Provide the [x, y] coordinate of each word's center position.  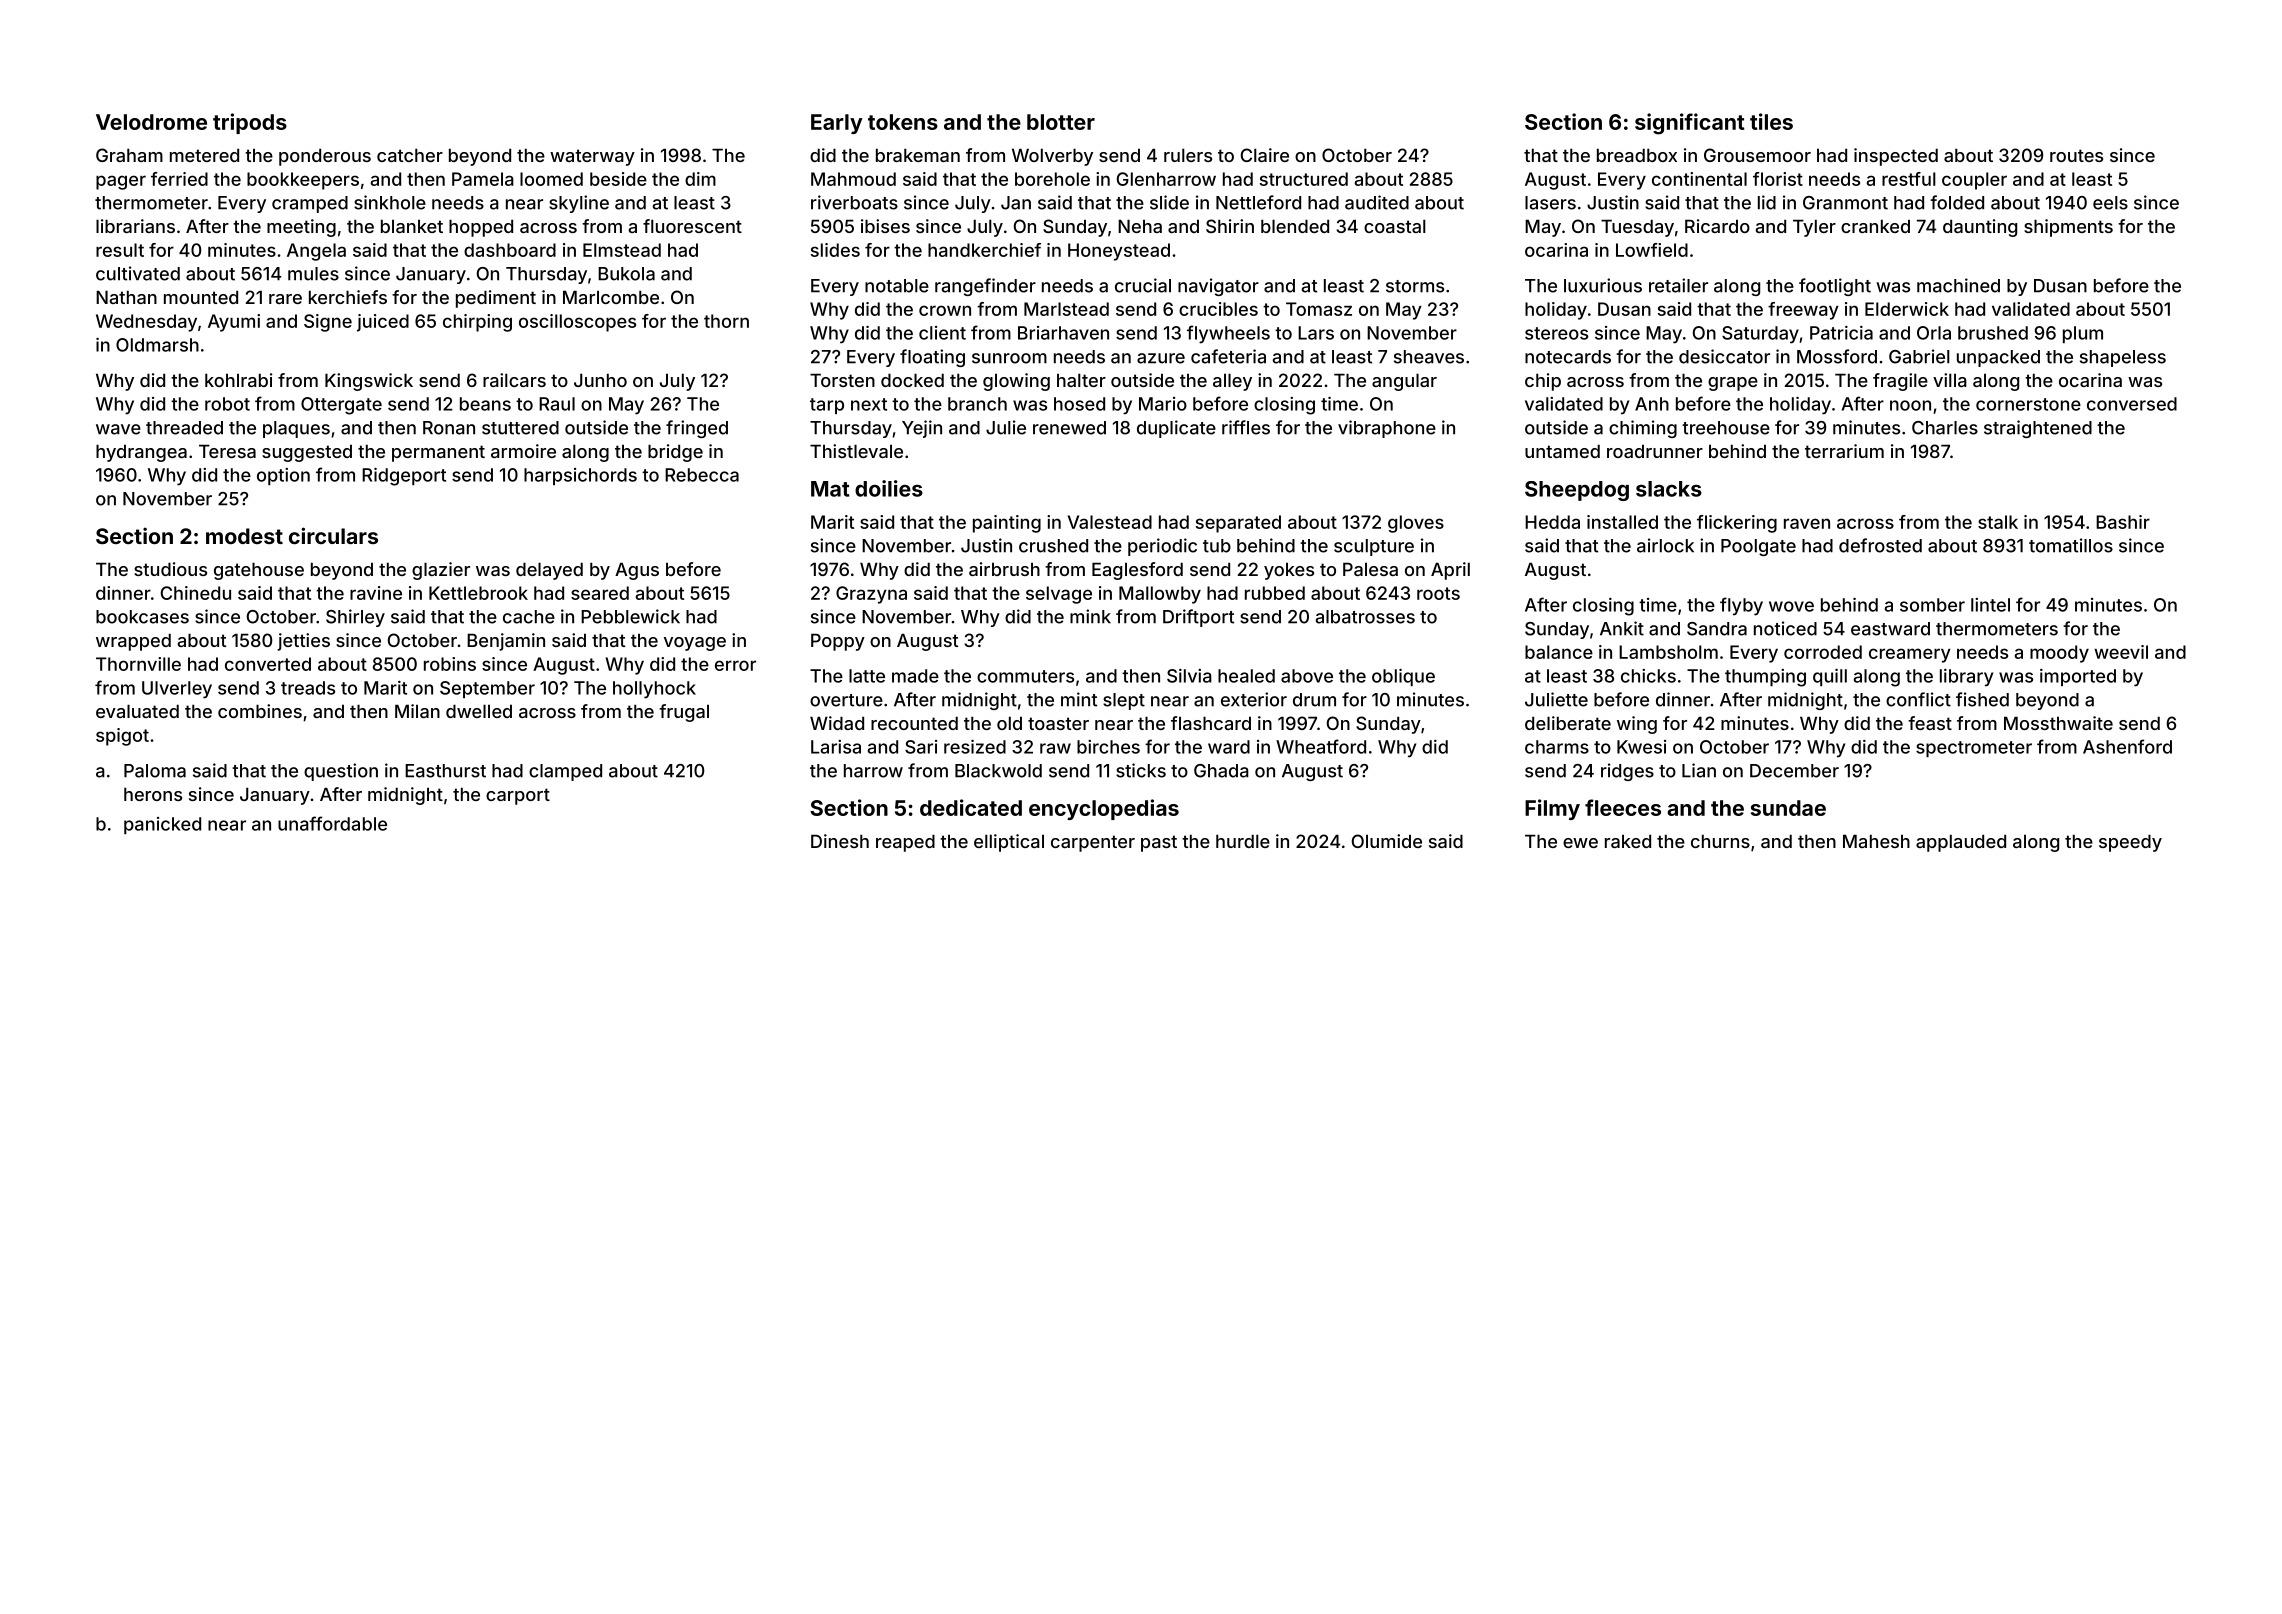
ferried [179, 179]
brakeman [918, 155]
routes [2076, 155]
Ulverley [177, 690]
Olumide [1387, 841]
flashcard [1211, 723]
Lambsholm [1668, 652]
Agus [637, 571]
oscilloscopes [577, 323]
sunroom [1009, 358]
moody [2059, 654]
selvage [1059, 595]
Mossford [1837, 356]
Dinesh [840, 841]
